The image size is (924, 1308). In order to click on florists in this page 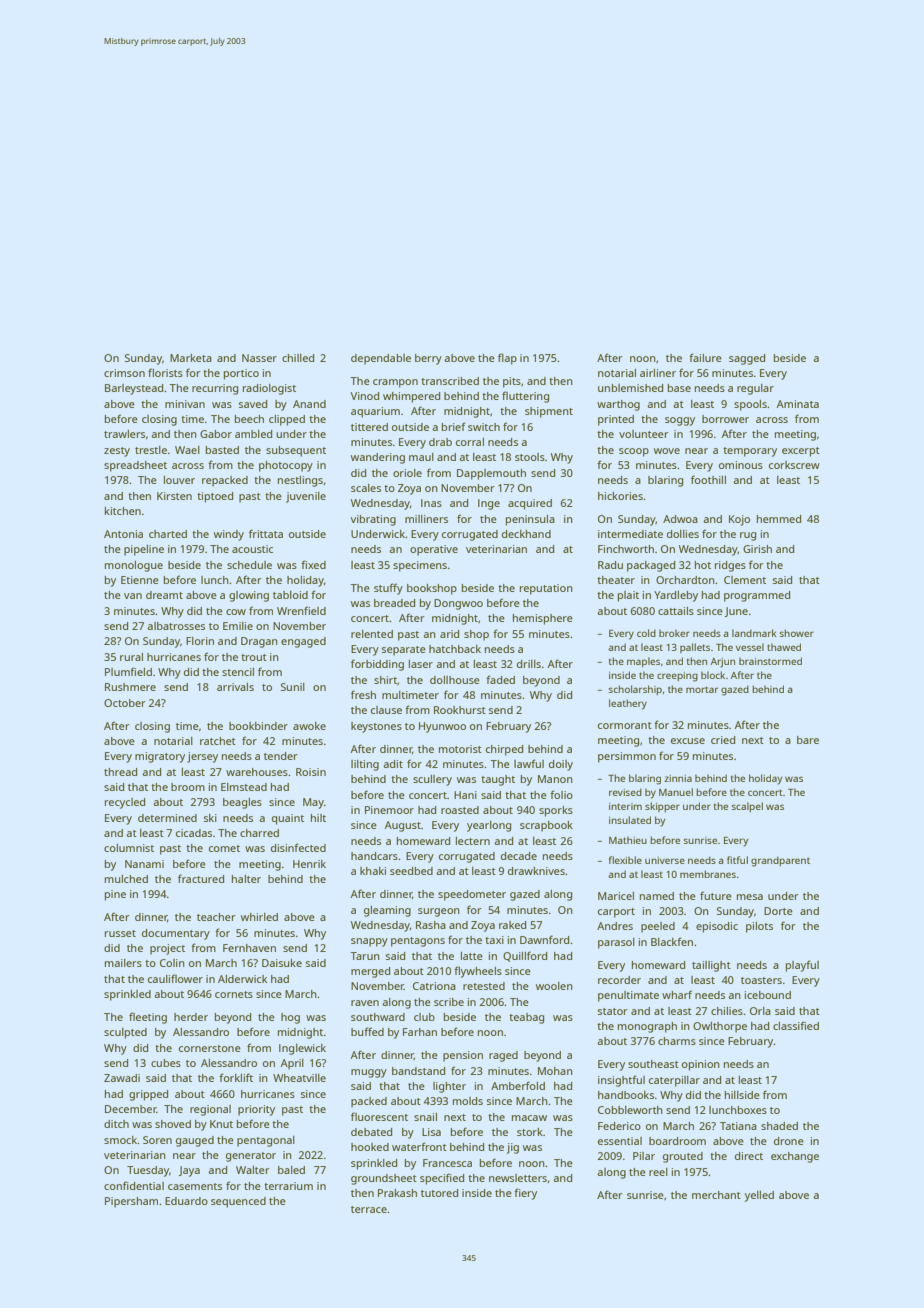, I will do `click(165, 372)`.
